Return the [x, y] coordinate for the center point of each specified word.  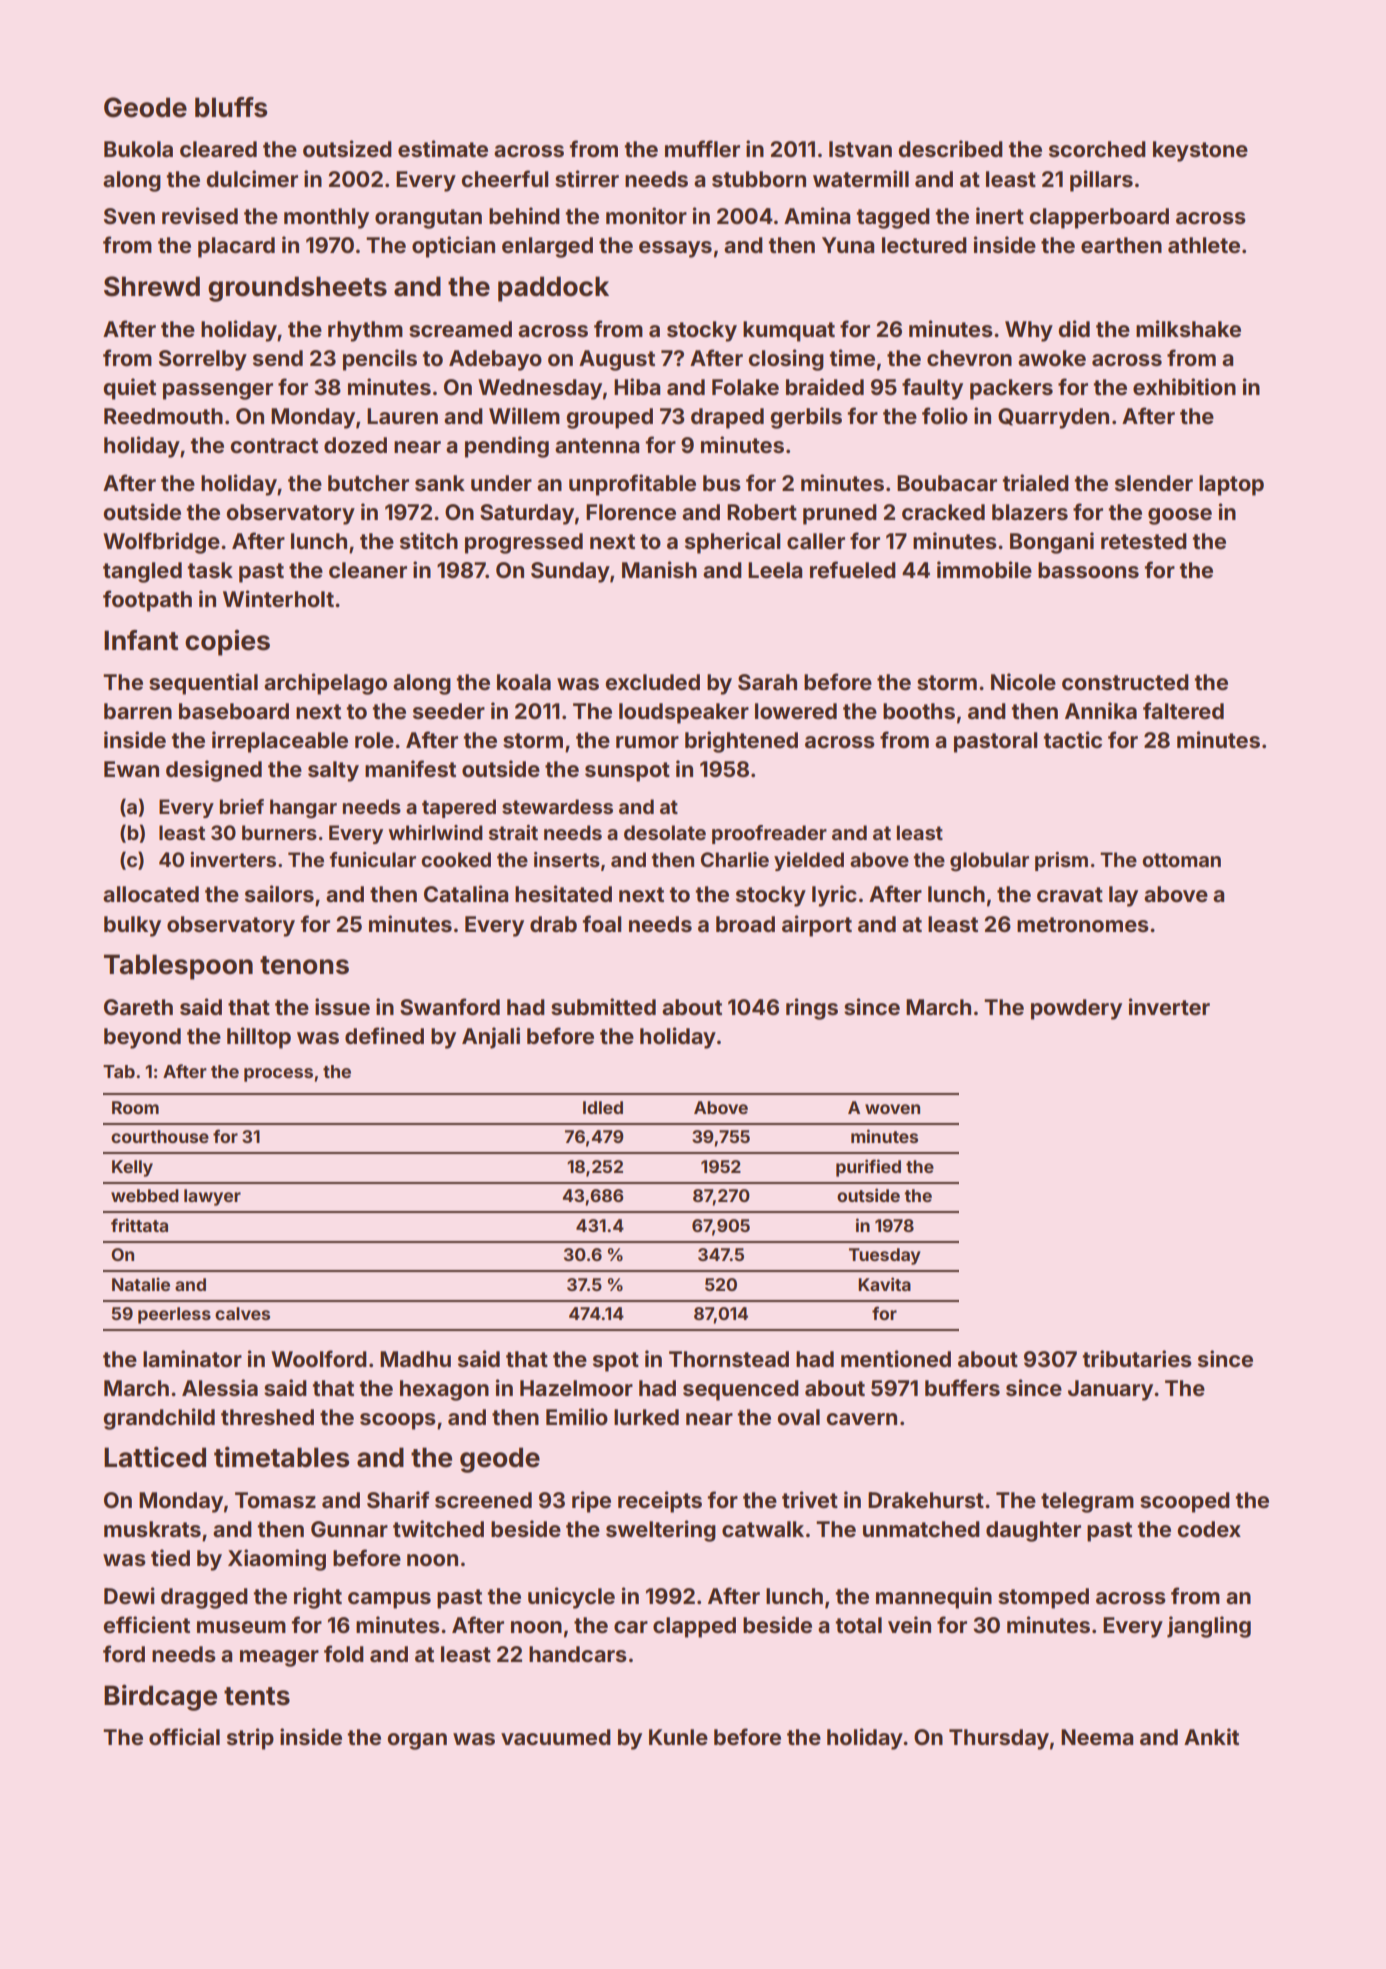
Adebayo [495, 360]
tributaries [1137, 1358]
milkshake [1188, 328]
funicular [372, 859]
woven [892, 1109]
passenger [218, 391]
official [184, 1736]
